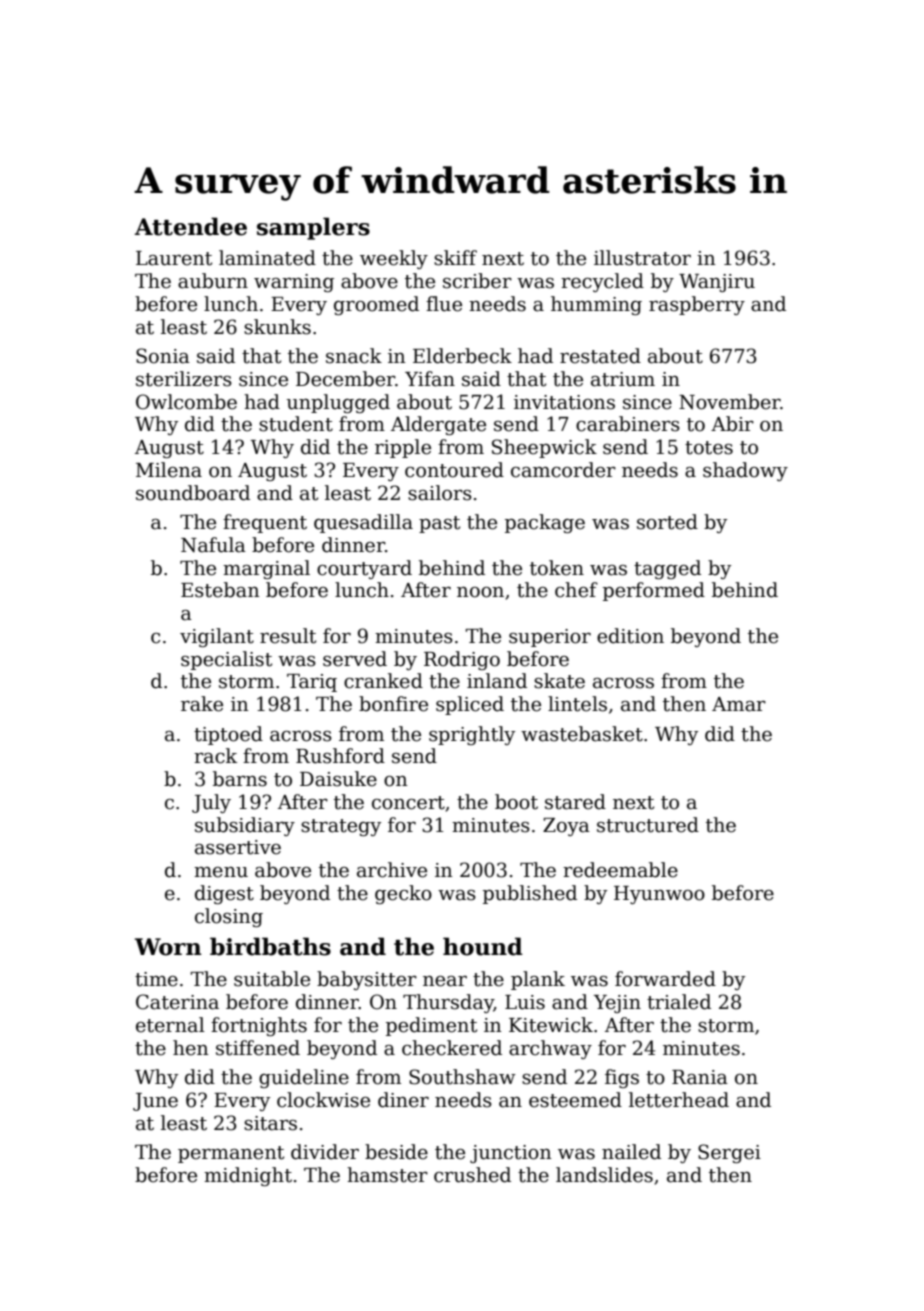  What do you see at coordinates (231, 1154) in the screenshot?
I see `permanent` at bounding box center [231, 1154].
